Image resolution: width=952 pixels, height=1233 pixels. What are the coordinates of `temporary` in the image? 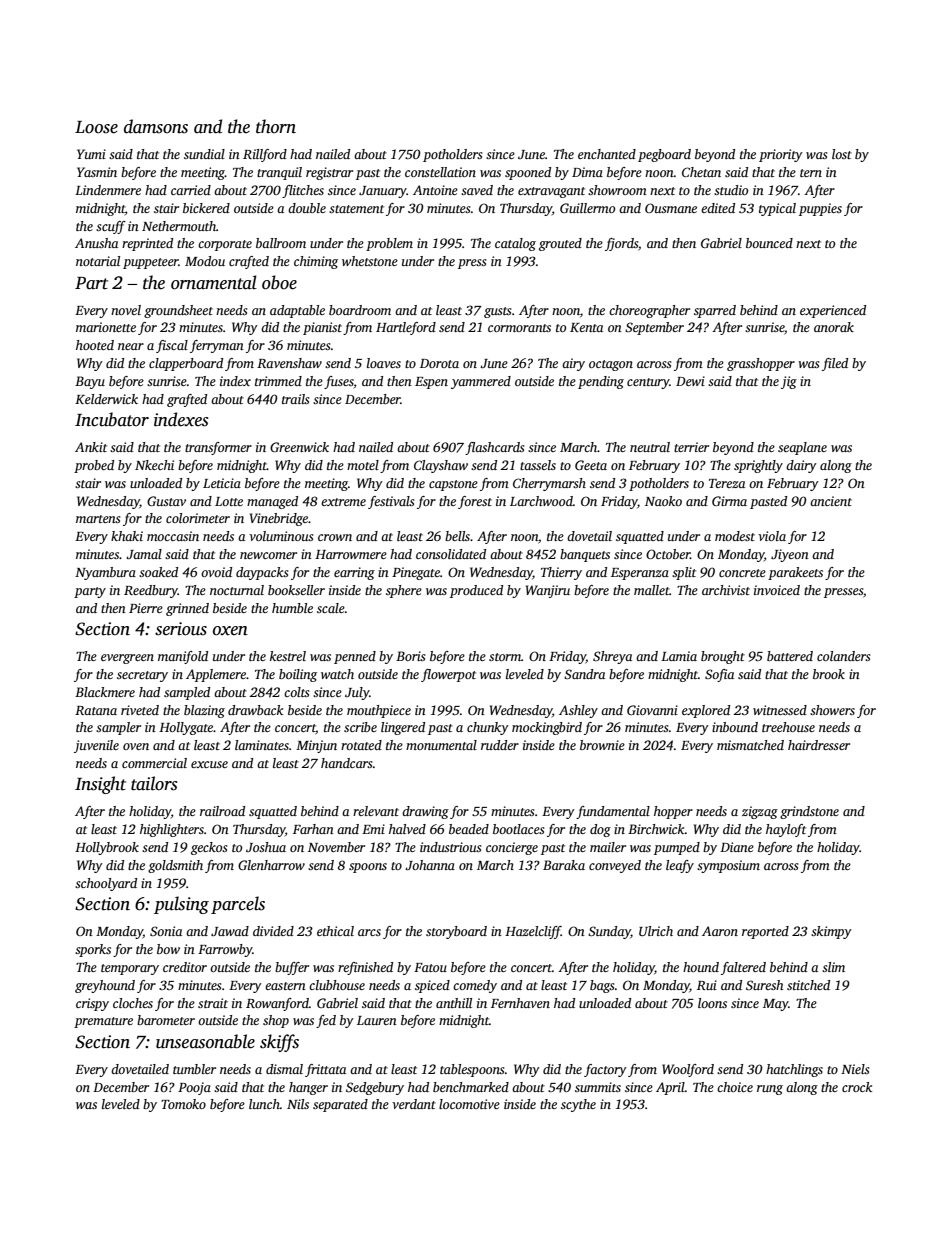 It's located at (130, 969).
